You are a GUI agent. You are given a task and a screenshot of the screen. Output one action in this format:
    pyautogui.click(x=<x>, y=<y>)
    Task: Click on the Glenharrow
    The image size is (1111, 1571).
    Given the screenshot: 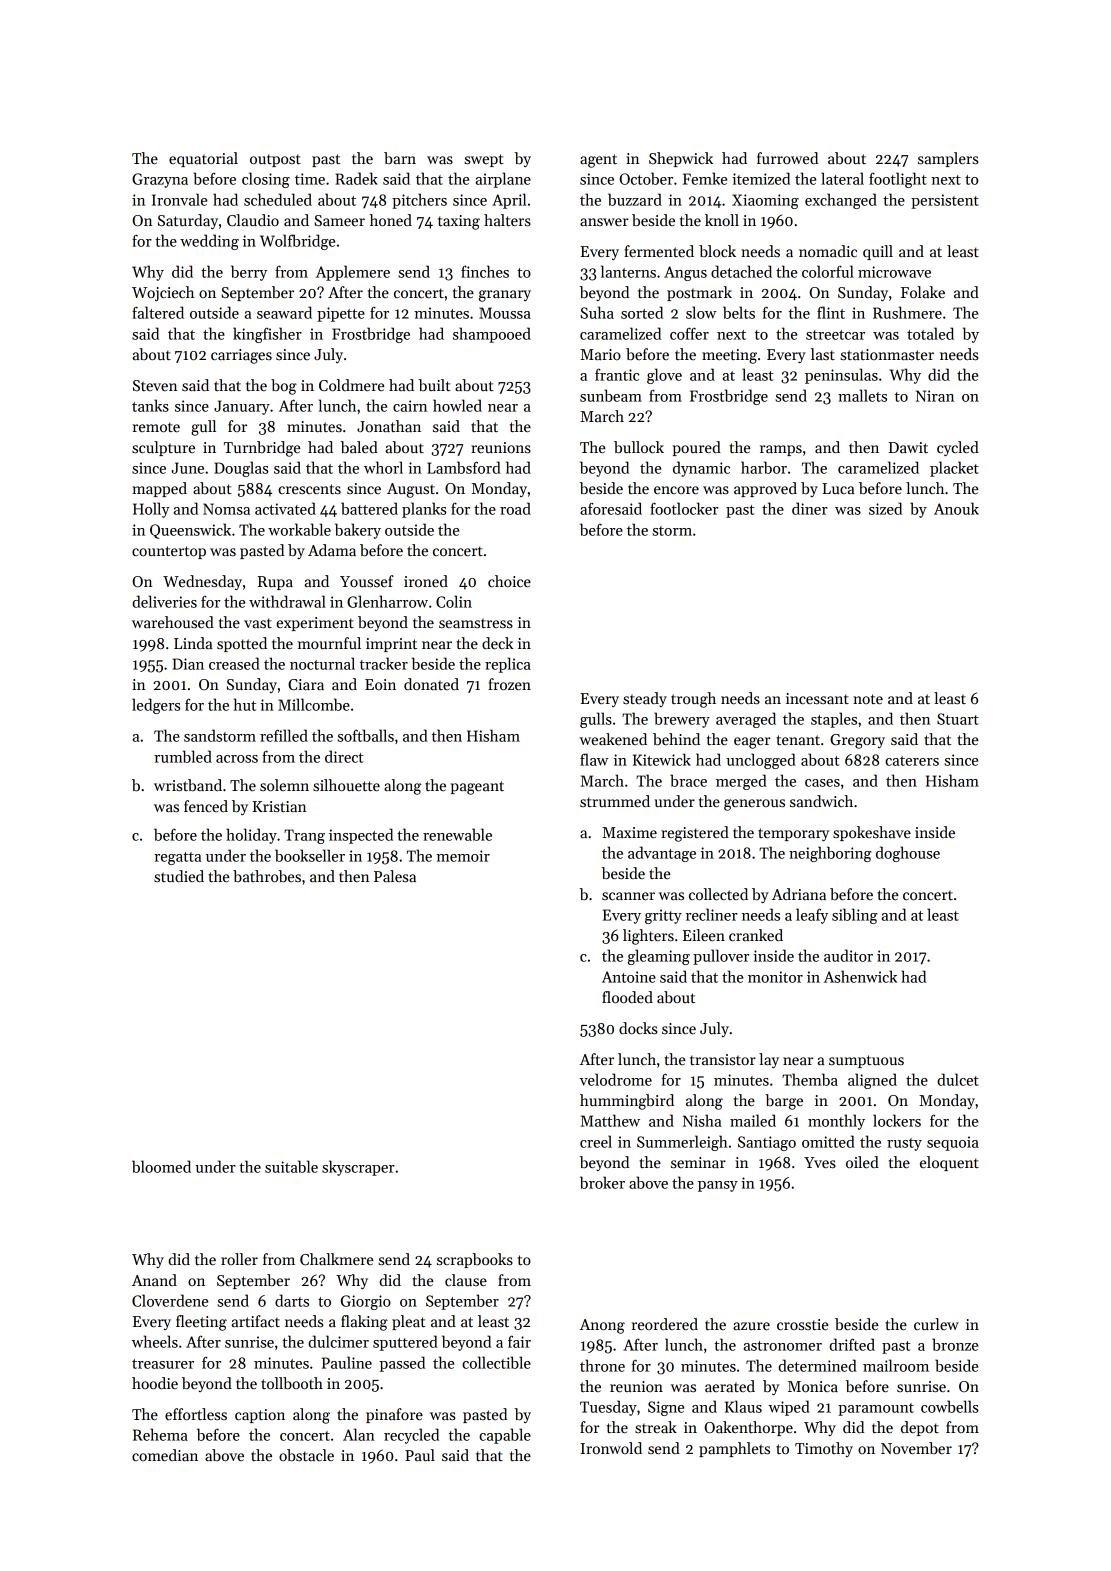 What is the action you would take?
    pyautogui.click(x=387, y=601)
